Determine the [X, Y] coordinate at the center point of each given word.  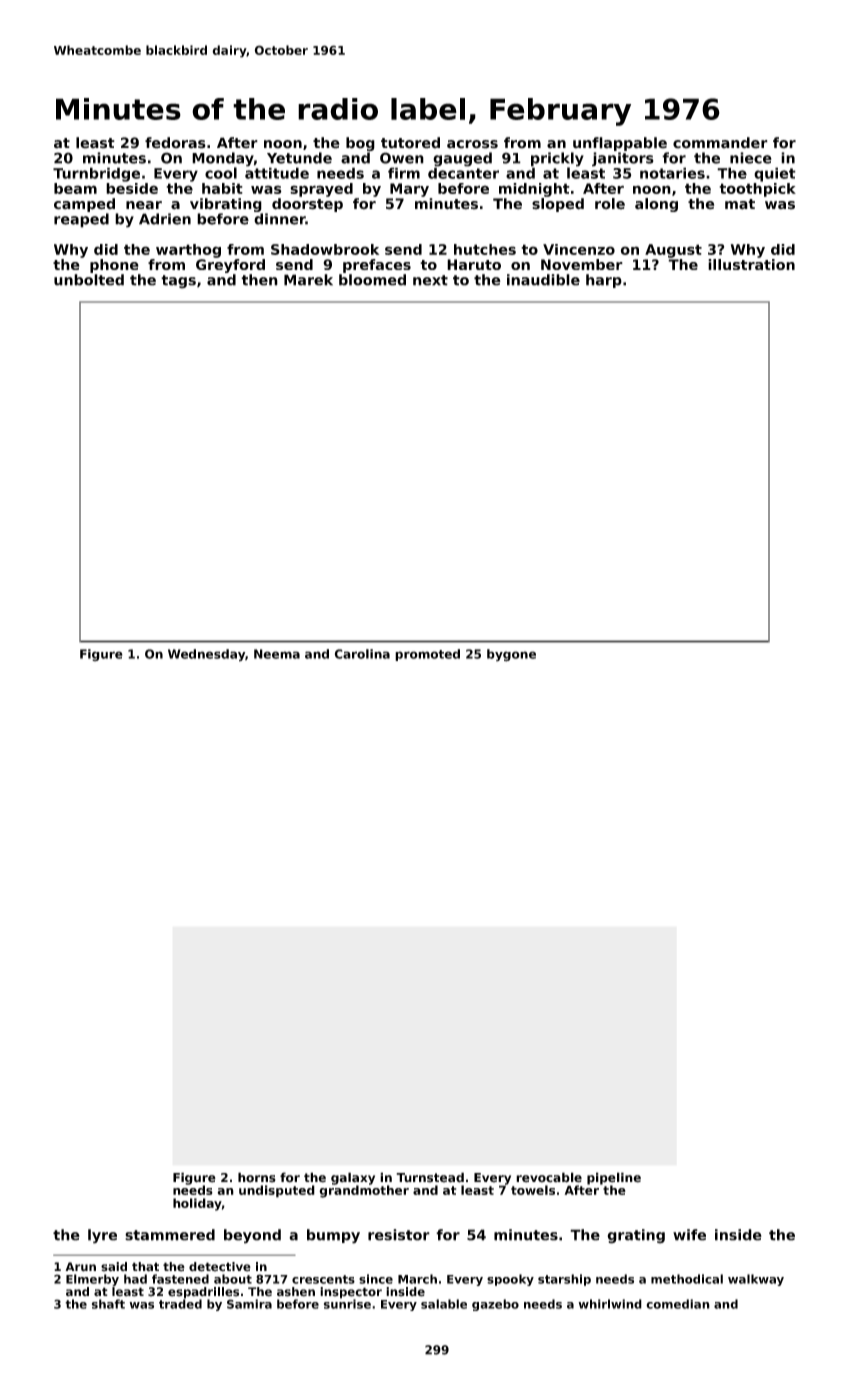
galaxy [353, 1178]
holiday [197, 1204]
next [430, 280]
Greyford [230, 266]
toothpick [757, 190]
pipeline [614, 1178]
